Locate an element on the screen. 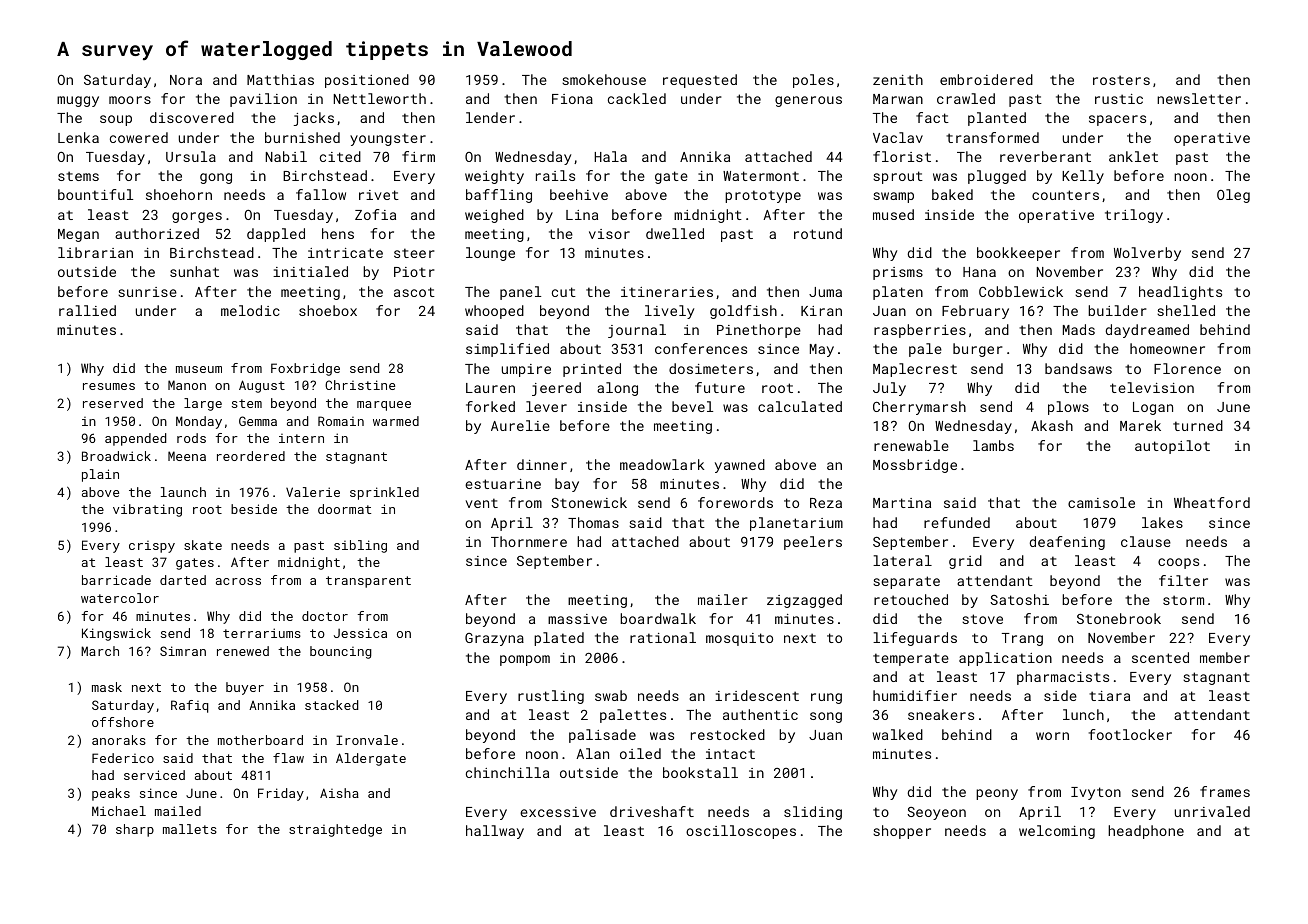 The image size is (1308, 924). embroidered is located at coordinates (986, 79).
